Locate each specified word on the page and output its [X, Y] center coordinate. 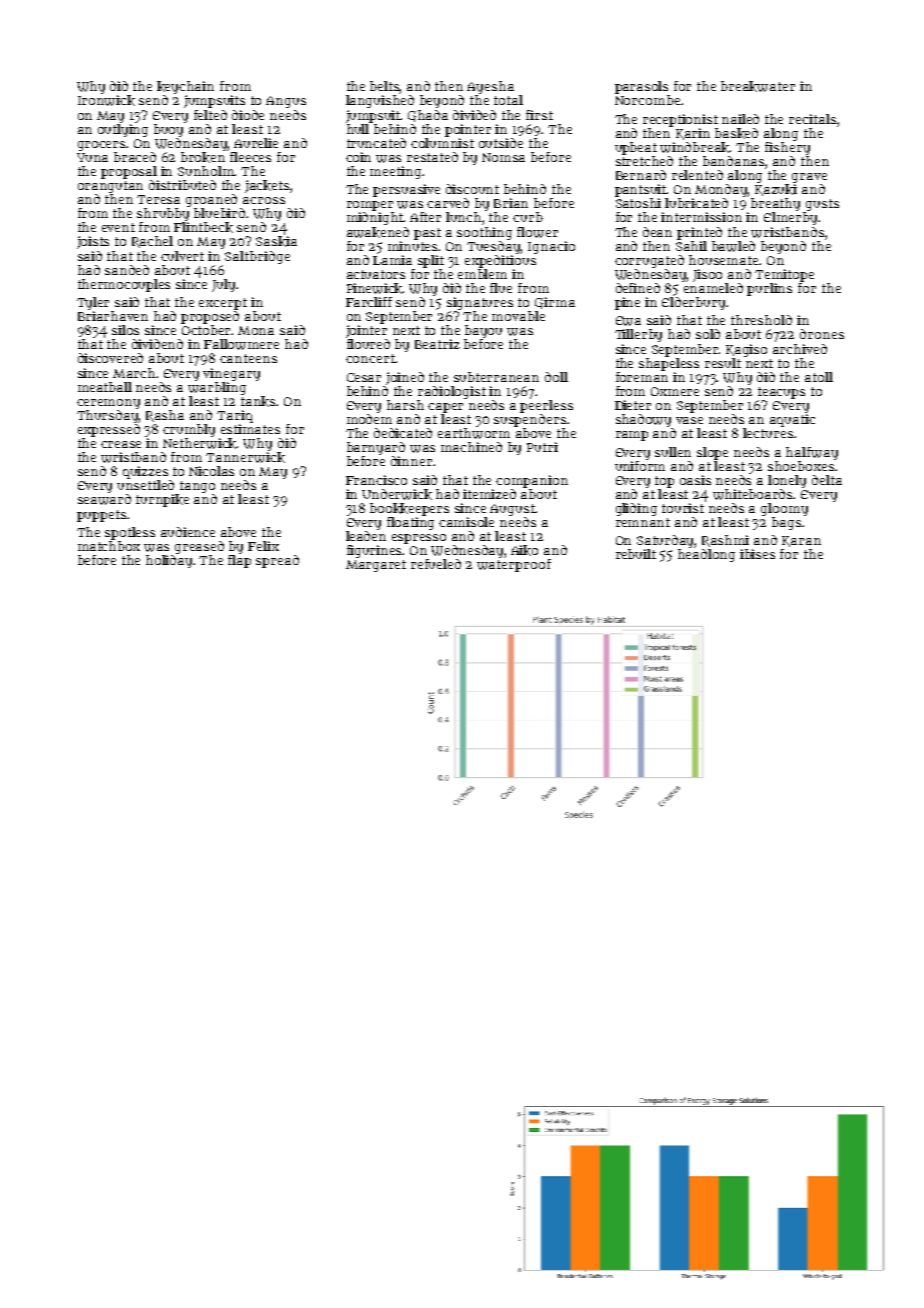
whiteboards [753, 494]
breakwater [758, 86]
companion [532, 481]
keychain [185, 87]
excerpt [223, 304]
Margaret [376, 566]
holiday [170, 561]
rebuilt [636, 554]
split [431, 261]
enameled [713, 288]
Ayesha [490, 87]
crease [121, 444]
